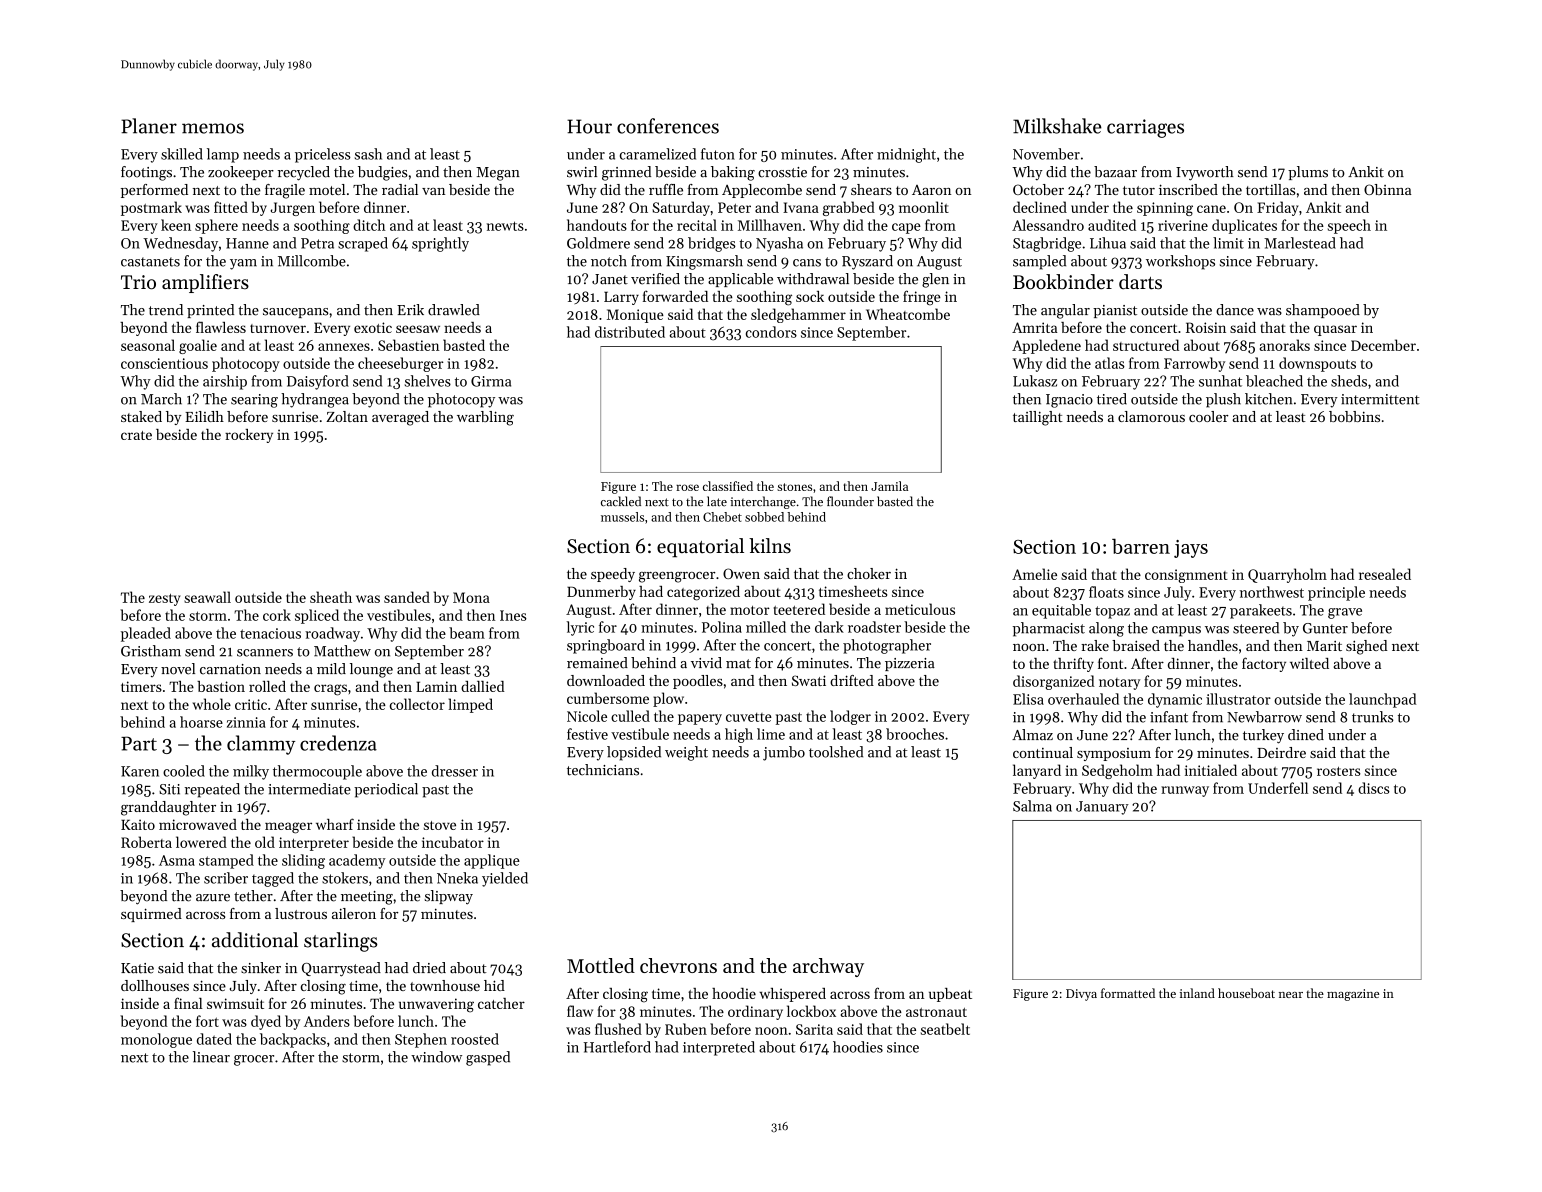 Image resolution: width=1542 pixels, height=1192 pixels. I want to click on Hartleford, so click(617, 1047).
